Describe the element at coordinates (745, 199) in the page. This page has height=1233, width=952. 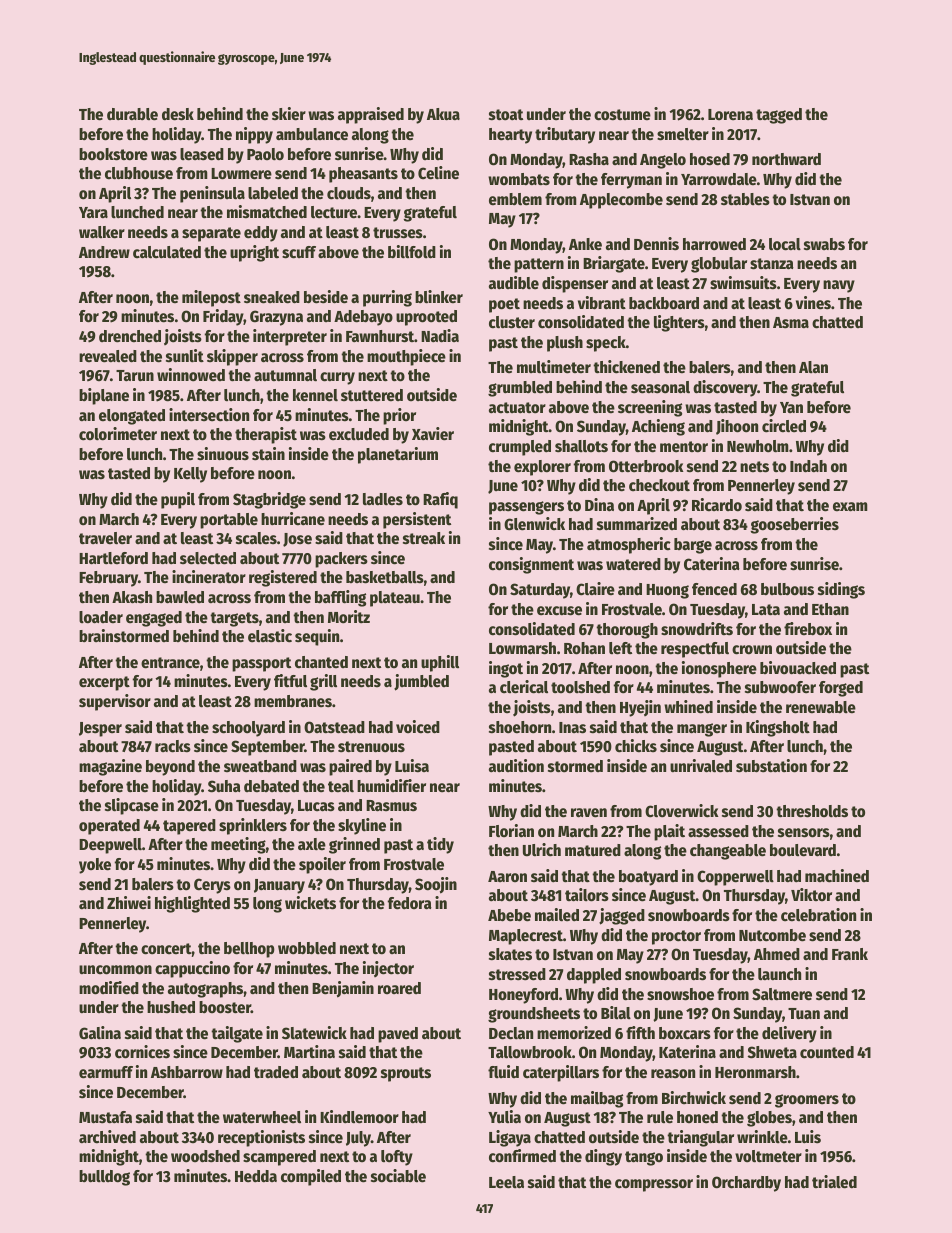
I see `stables` at that location.
